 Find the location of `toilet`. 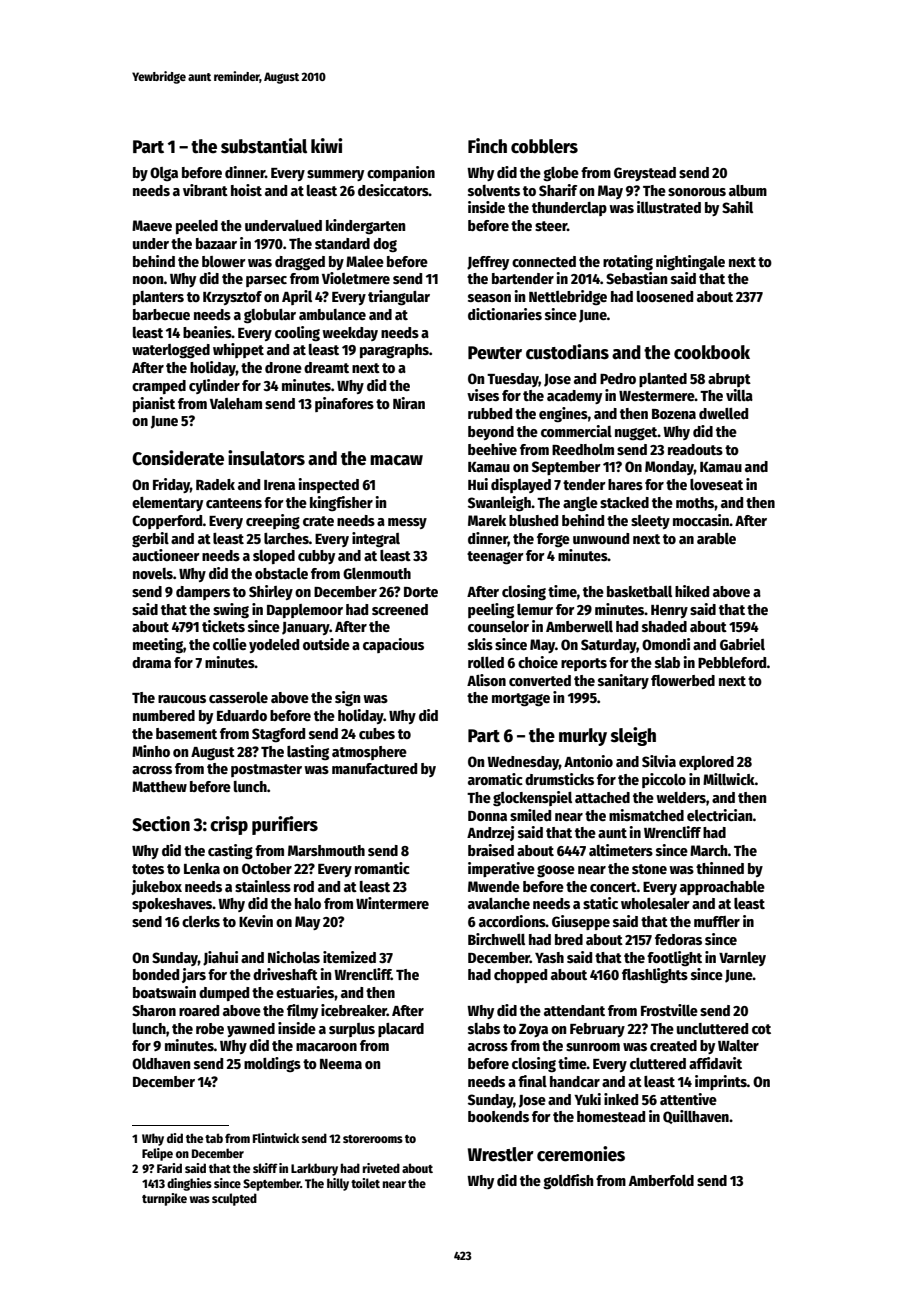

toilet is located at coordinates (365, 1183).
